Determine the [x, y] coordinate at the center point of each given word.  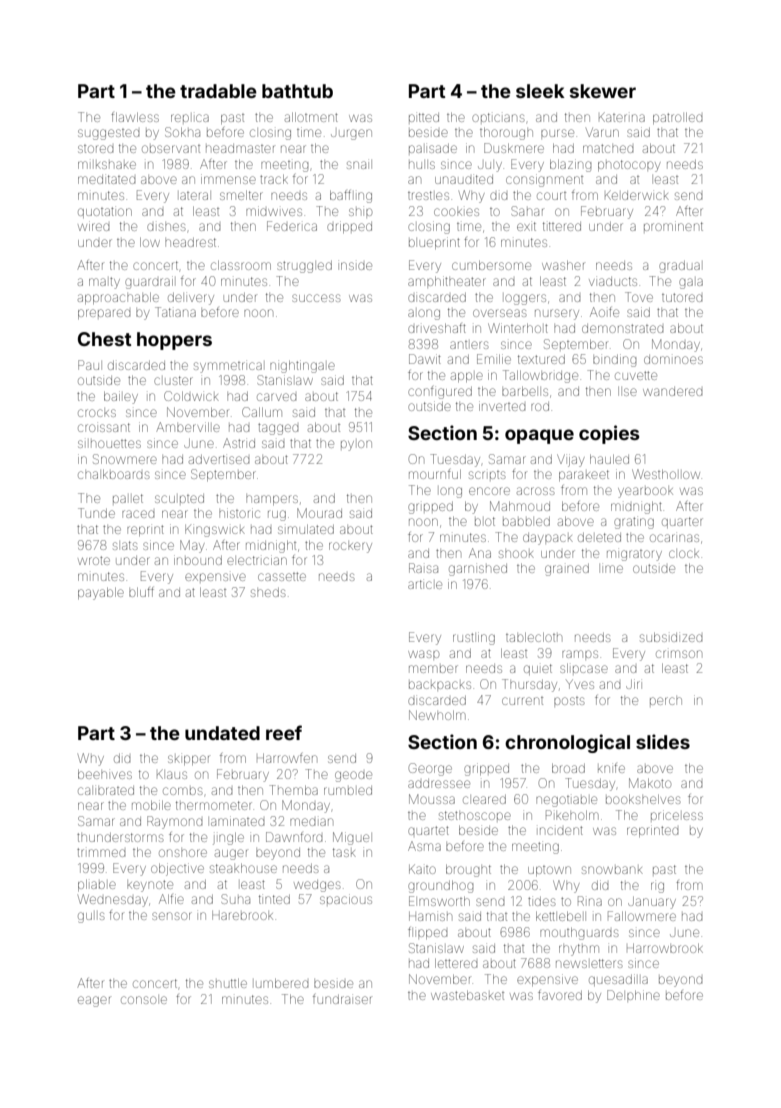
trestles [428, 195]
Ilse [627, 391]
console [144, 1000]
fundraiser [342, 999]
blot [485, 521]
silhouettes [109, 443]
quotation [105, 212]
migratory [634, 555]
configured [440, 392]
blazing [570, 165]
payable [101, 593]
